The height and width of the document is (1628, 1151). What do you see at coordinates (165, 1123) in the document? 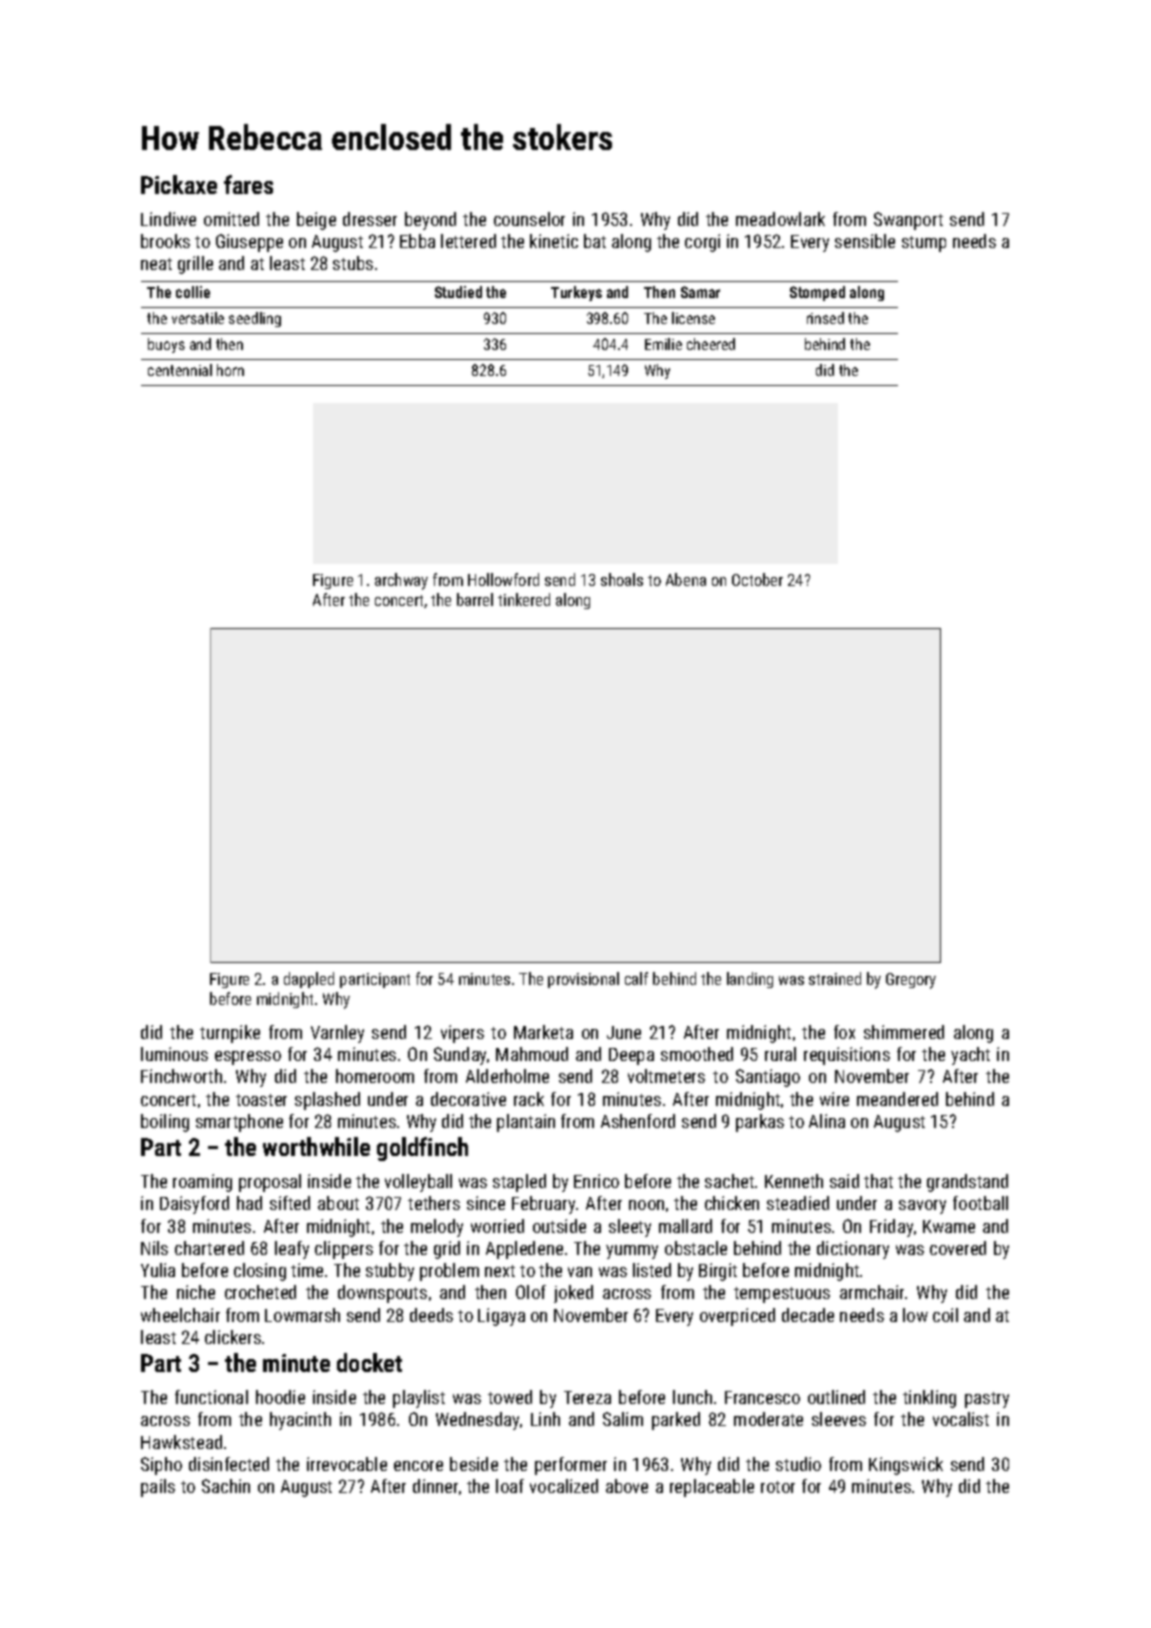
I see `boiling` at bounding box center [165, 1123].
